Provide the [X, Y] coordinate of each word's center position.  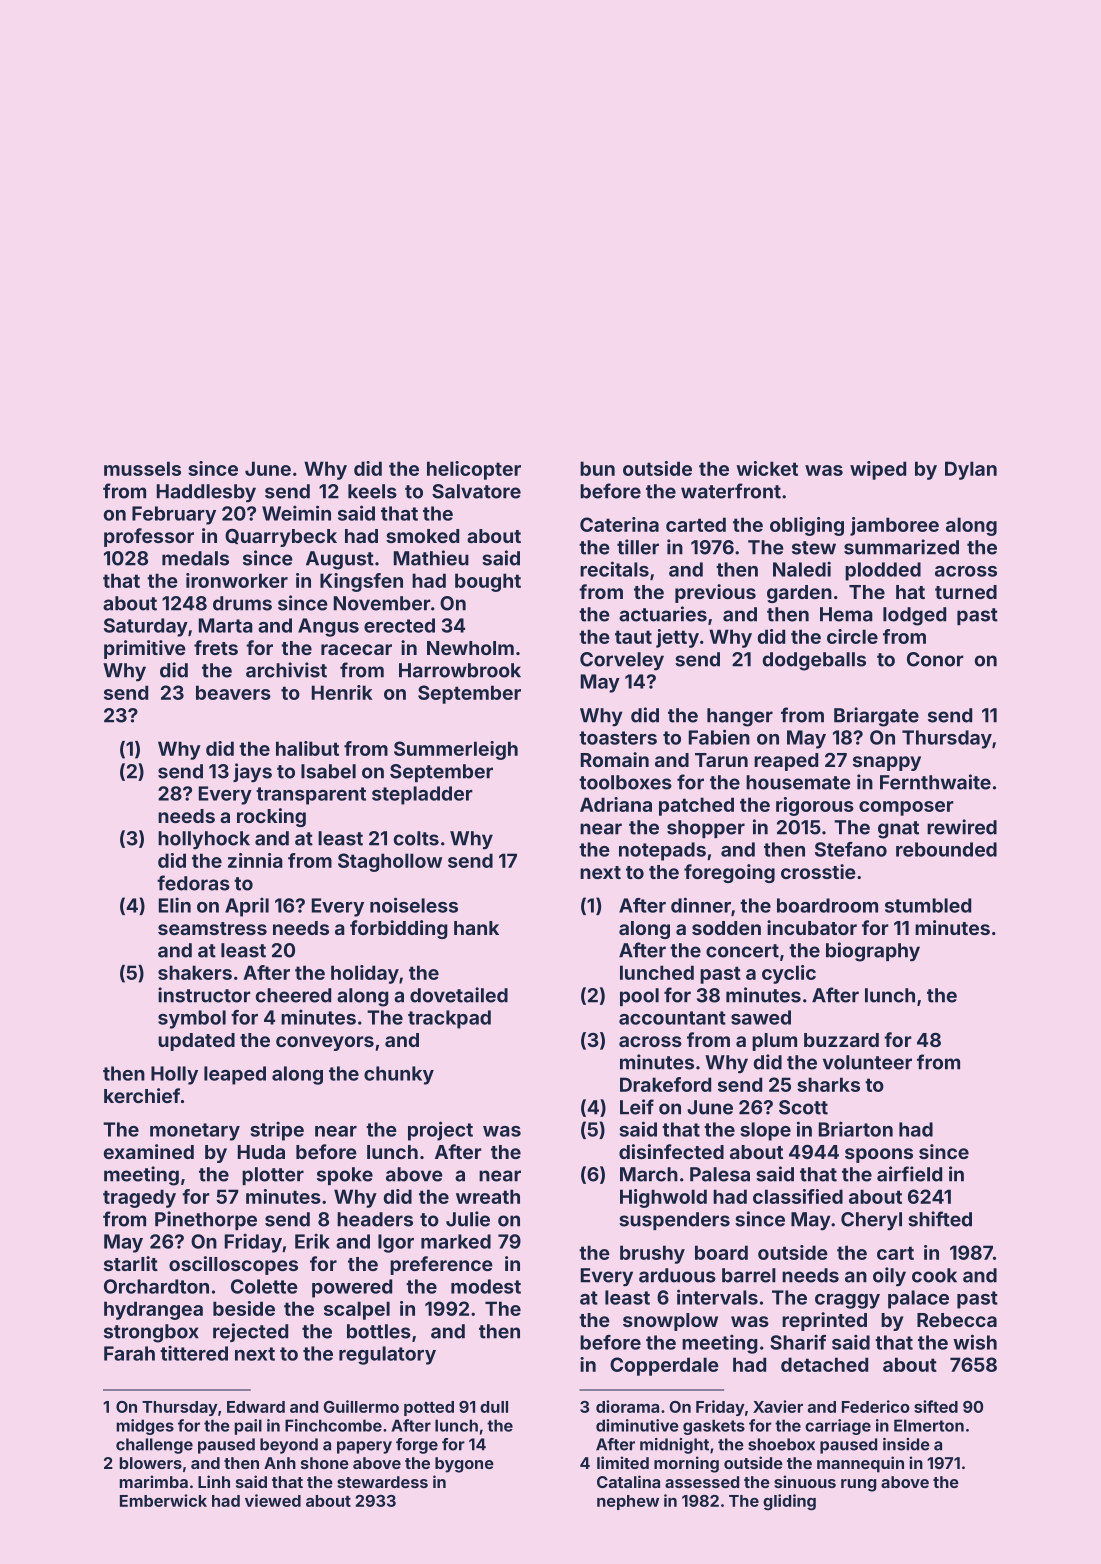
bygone [464, 1465]
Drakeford [665, 1084]
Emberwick [163, 1500]
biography [873, 952]
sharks [828, 1084]
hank [476, 928]
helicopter [474, 470]
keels [372, 491]
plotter [273, 1176]
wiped [878, 470]
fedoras [193, 883]
